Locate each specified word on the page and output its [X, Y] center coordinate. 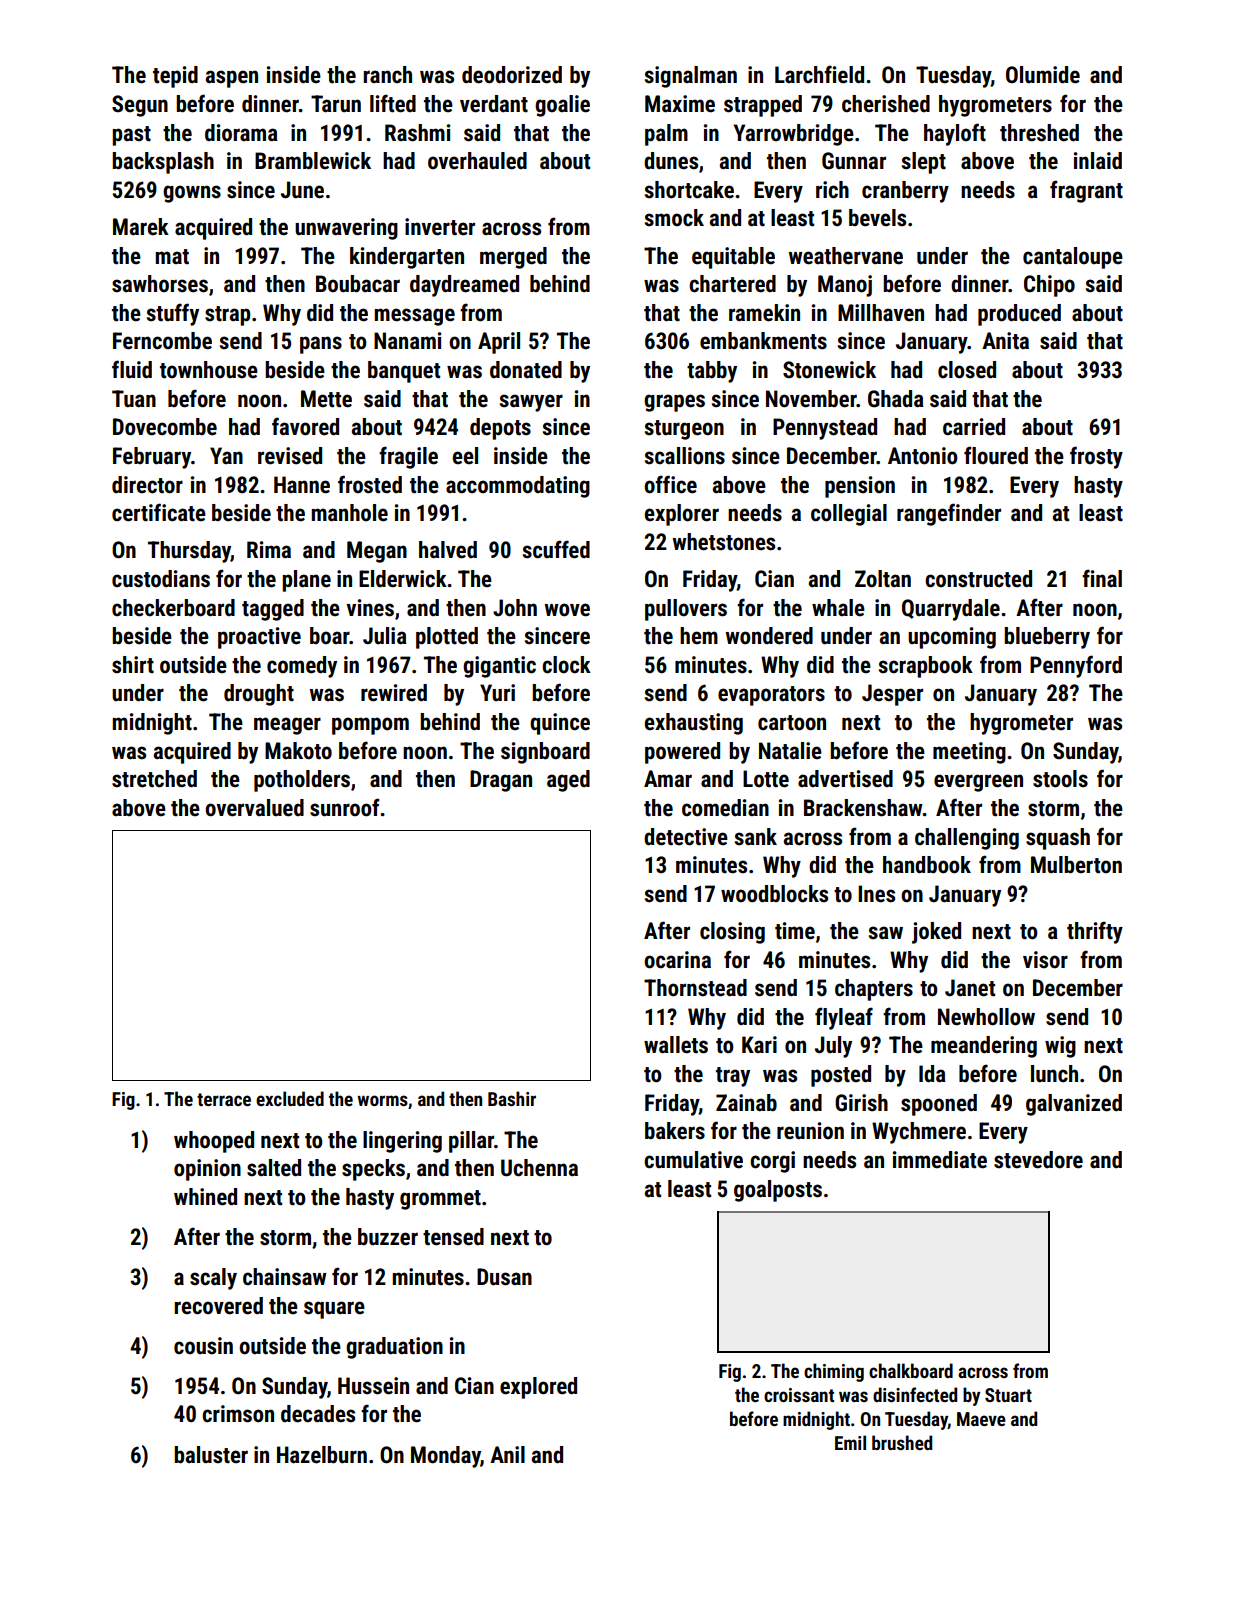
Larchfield [819, 74]
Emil [850, 1442]
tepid [175, 77]
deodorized [512, 75]
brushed [902, 1442]
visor [1045, 960]
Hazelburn [322, 1455]
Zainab [746, 1103]
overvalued [254, 808]
